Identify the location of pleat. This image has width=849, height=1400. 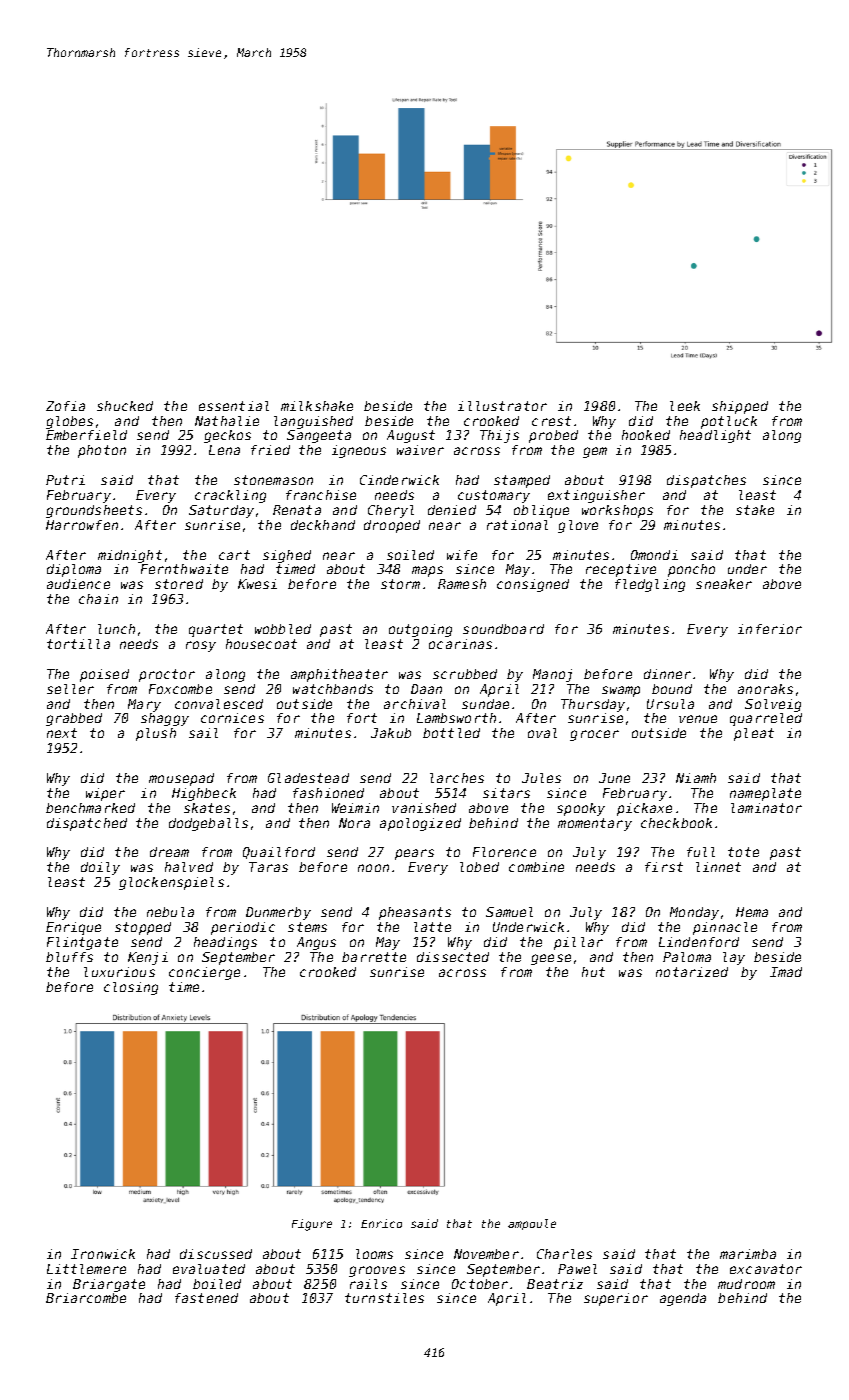
(754, 734).
